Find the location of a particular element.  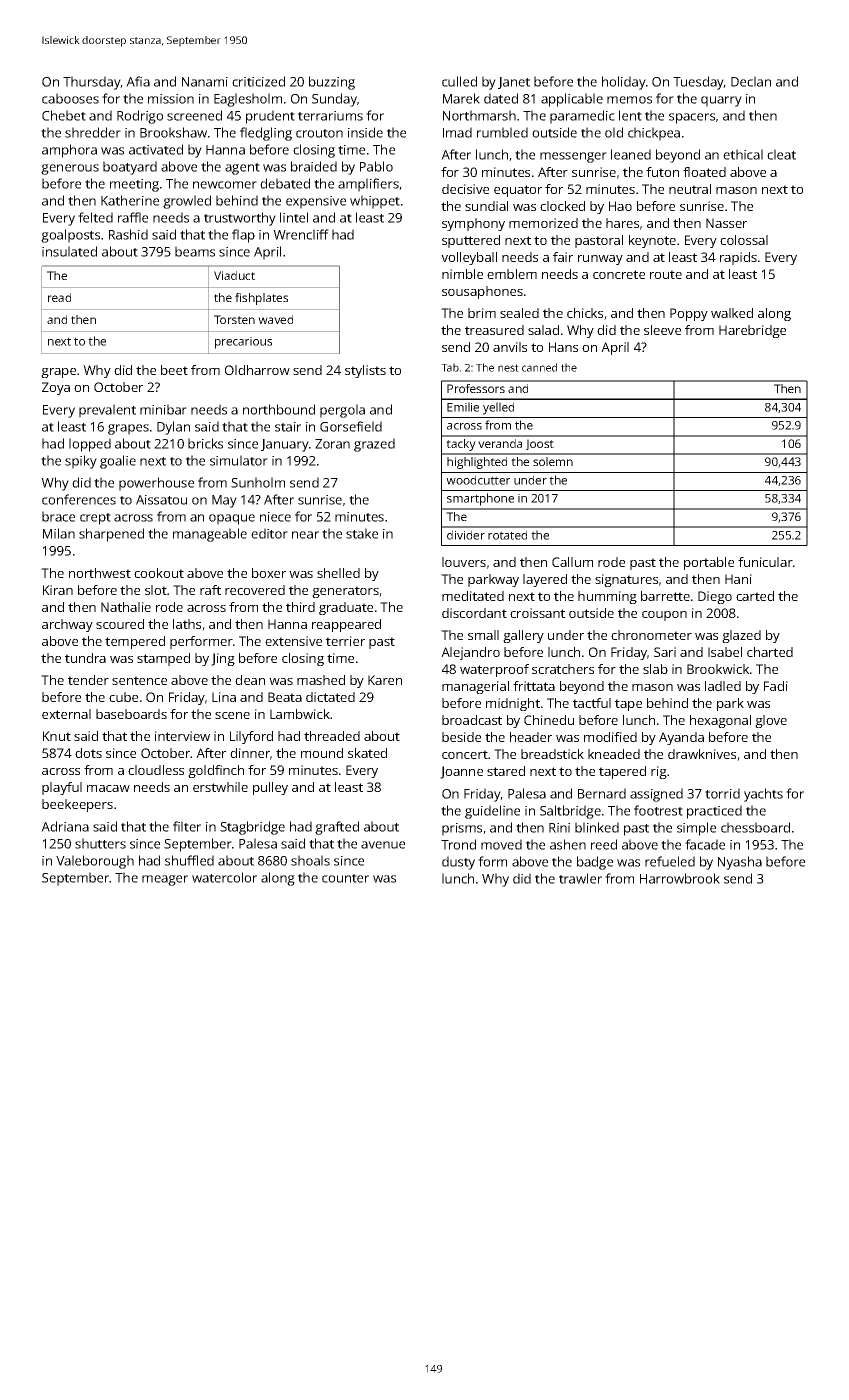

Declan is located at coordinates (751, 81).
